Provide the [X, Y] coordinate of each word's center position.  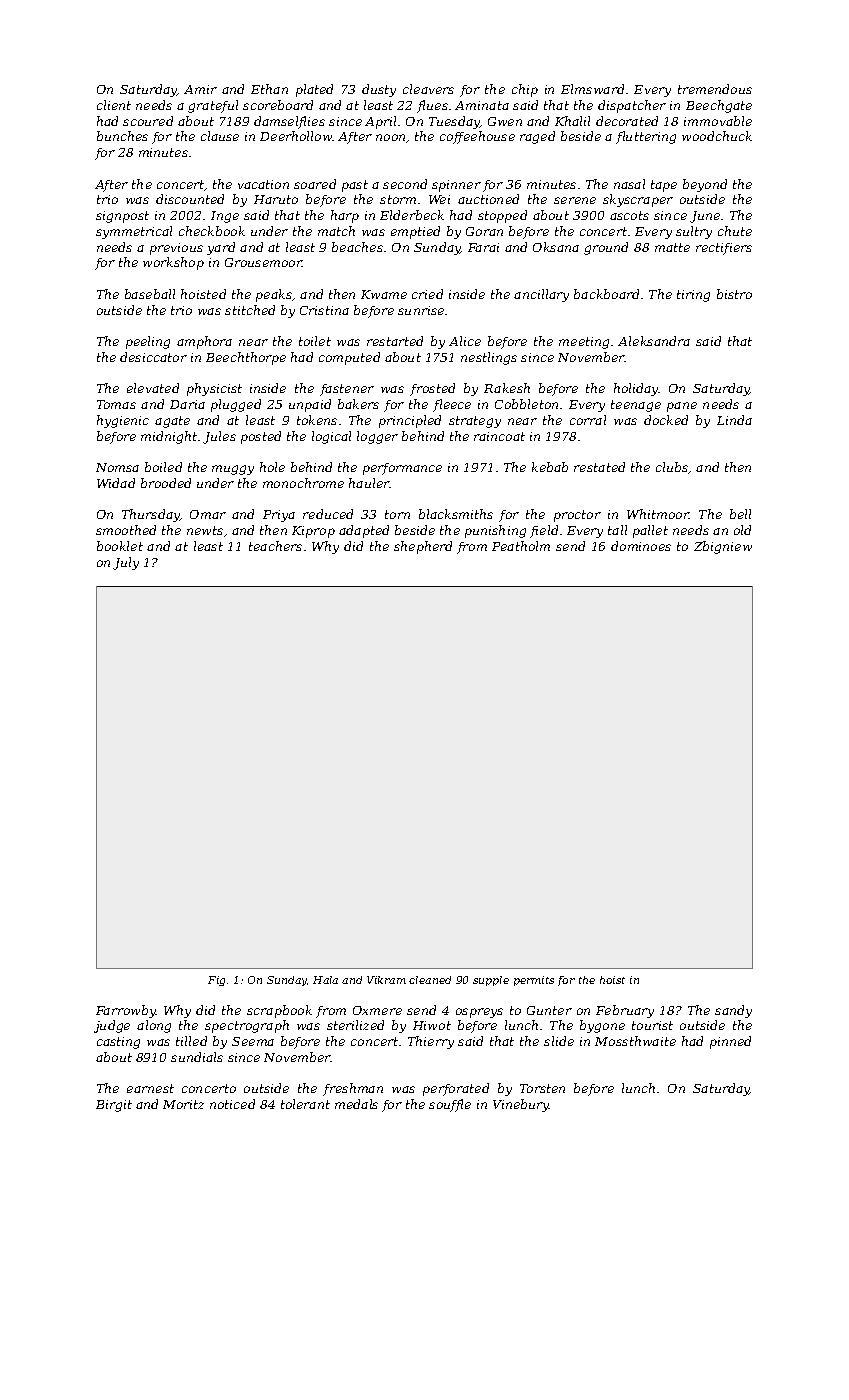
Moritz [183, 1104]
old [742, 530]
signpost [122, 217]
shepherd [423, 547]
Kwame [384, 294]
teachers [275, 546]
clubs [672, 468]
